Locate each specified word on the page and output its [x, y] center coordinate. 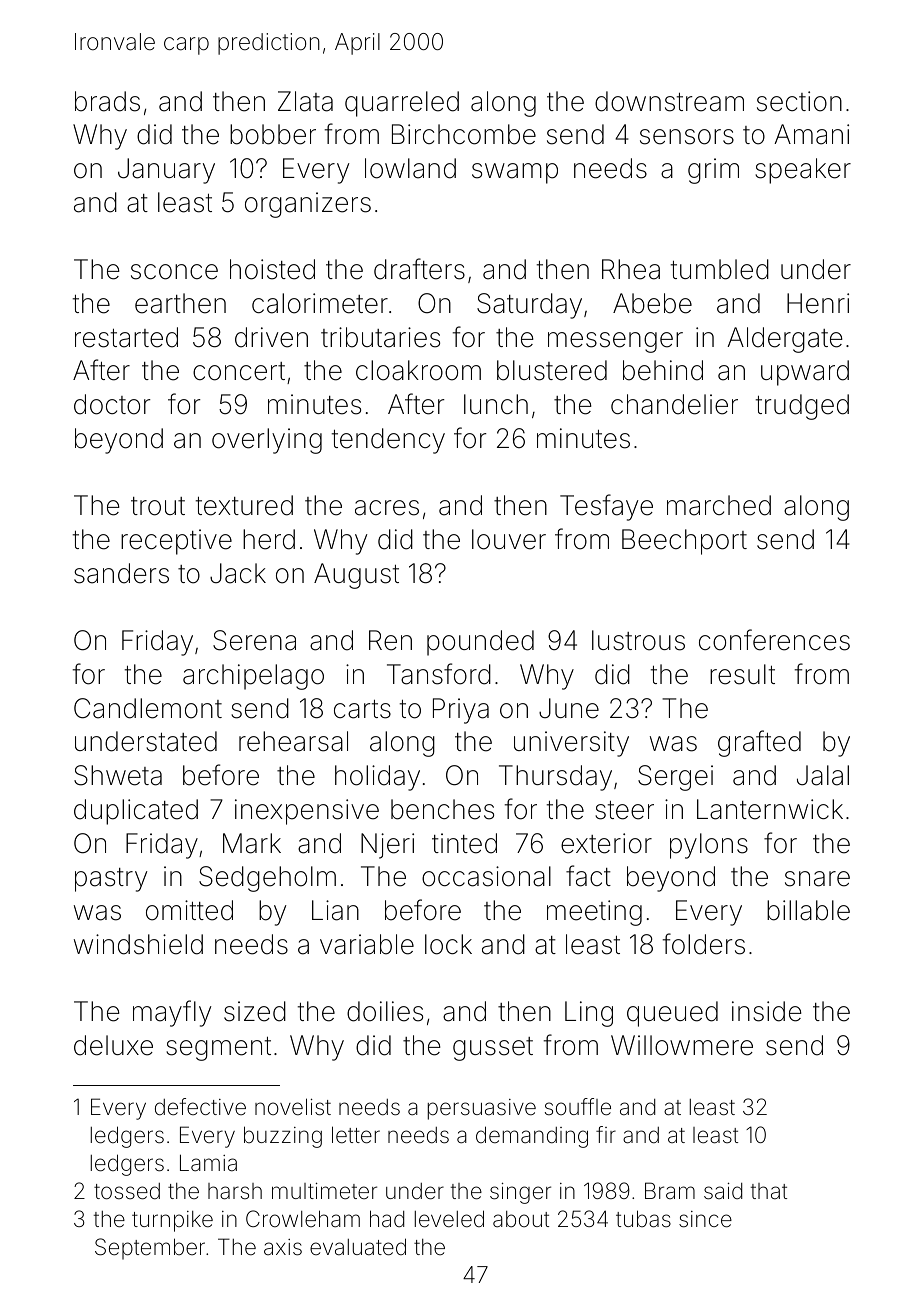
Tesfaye [606, 507]
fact [588, 876]
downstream [669, 101]
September [150, 1249]
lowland [410, 168]
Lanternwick [770, 809]
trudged [802, 407]
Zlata [305, 101]
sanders [121, 573]
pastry [111, 880]
